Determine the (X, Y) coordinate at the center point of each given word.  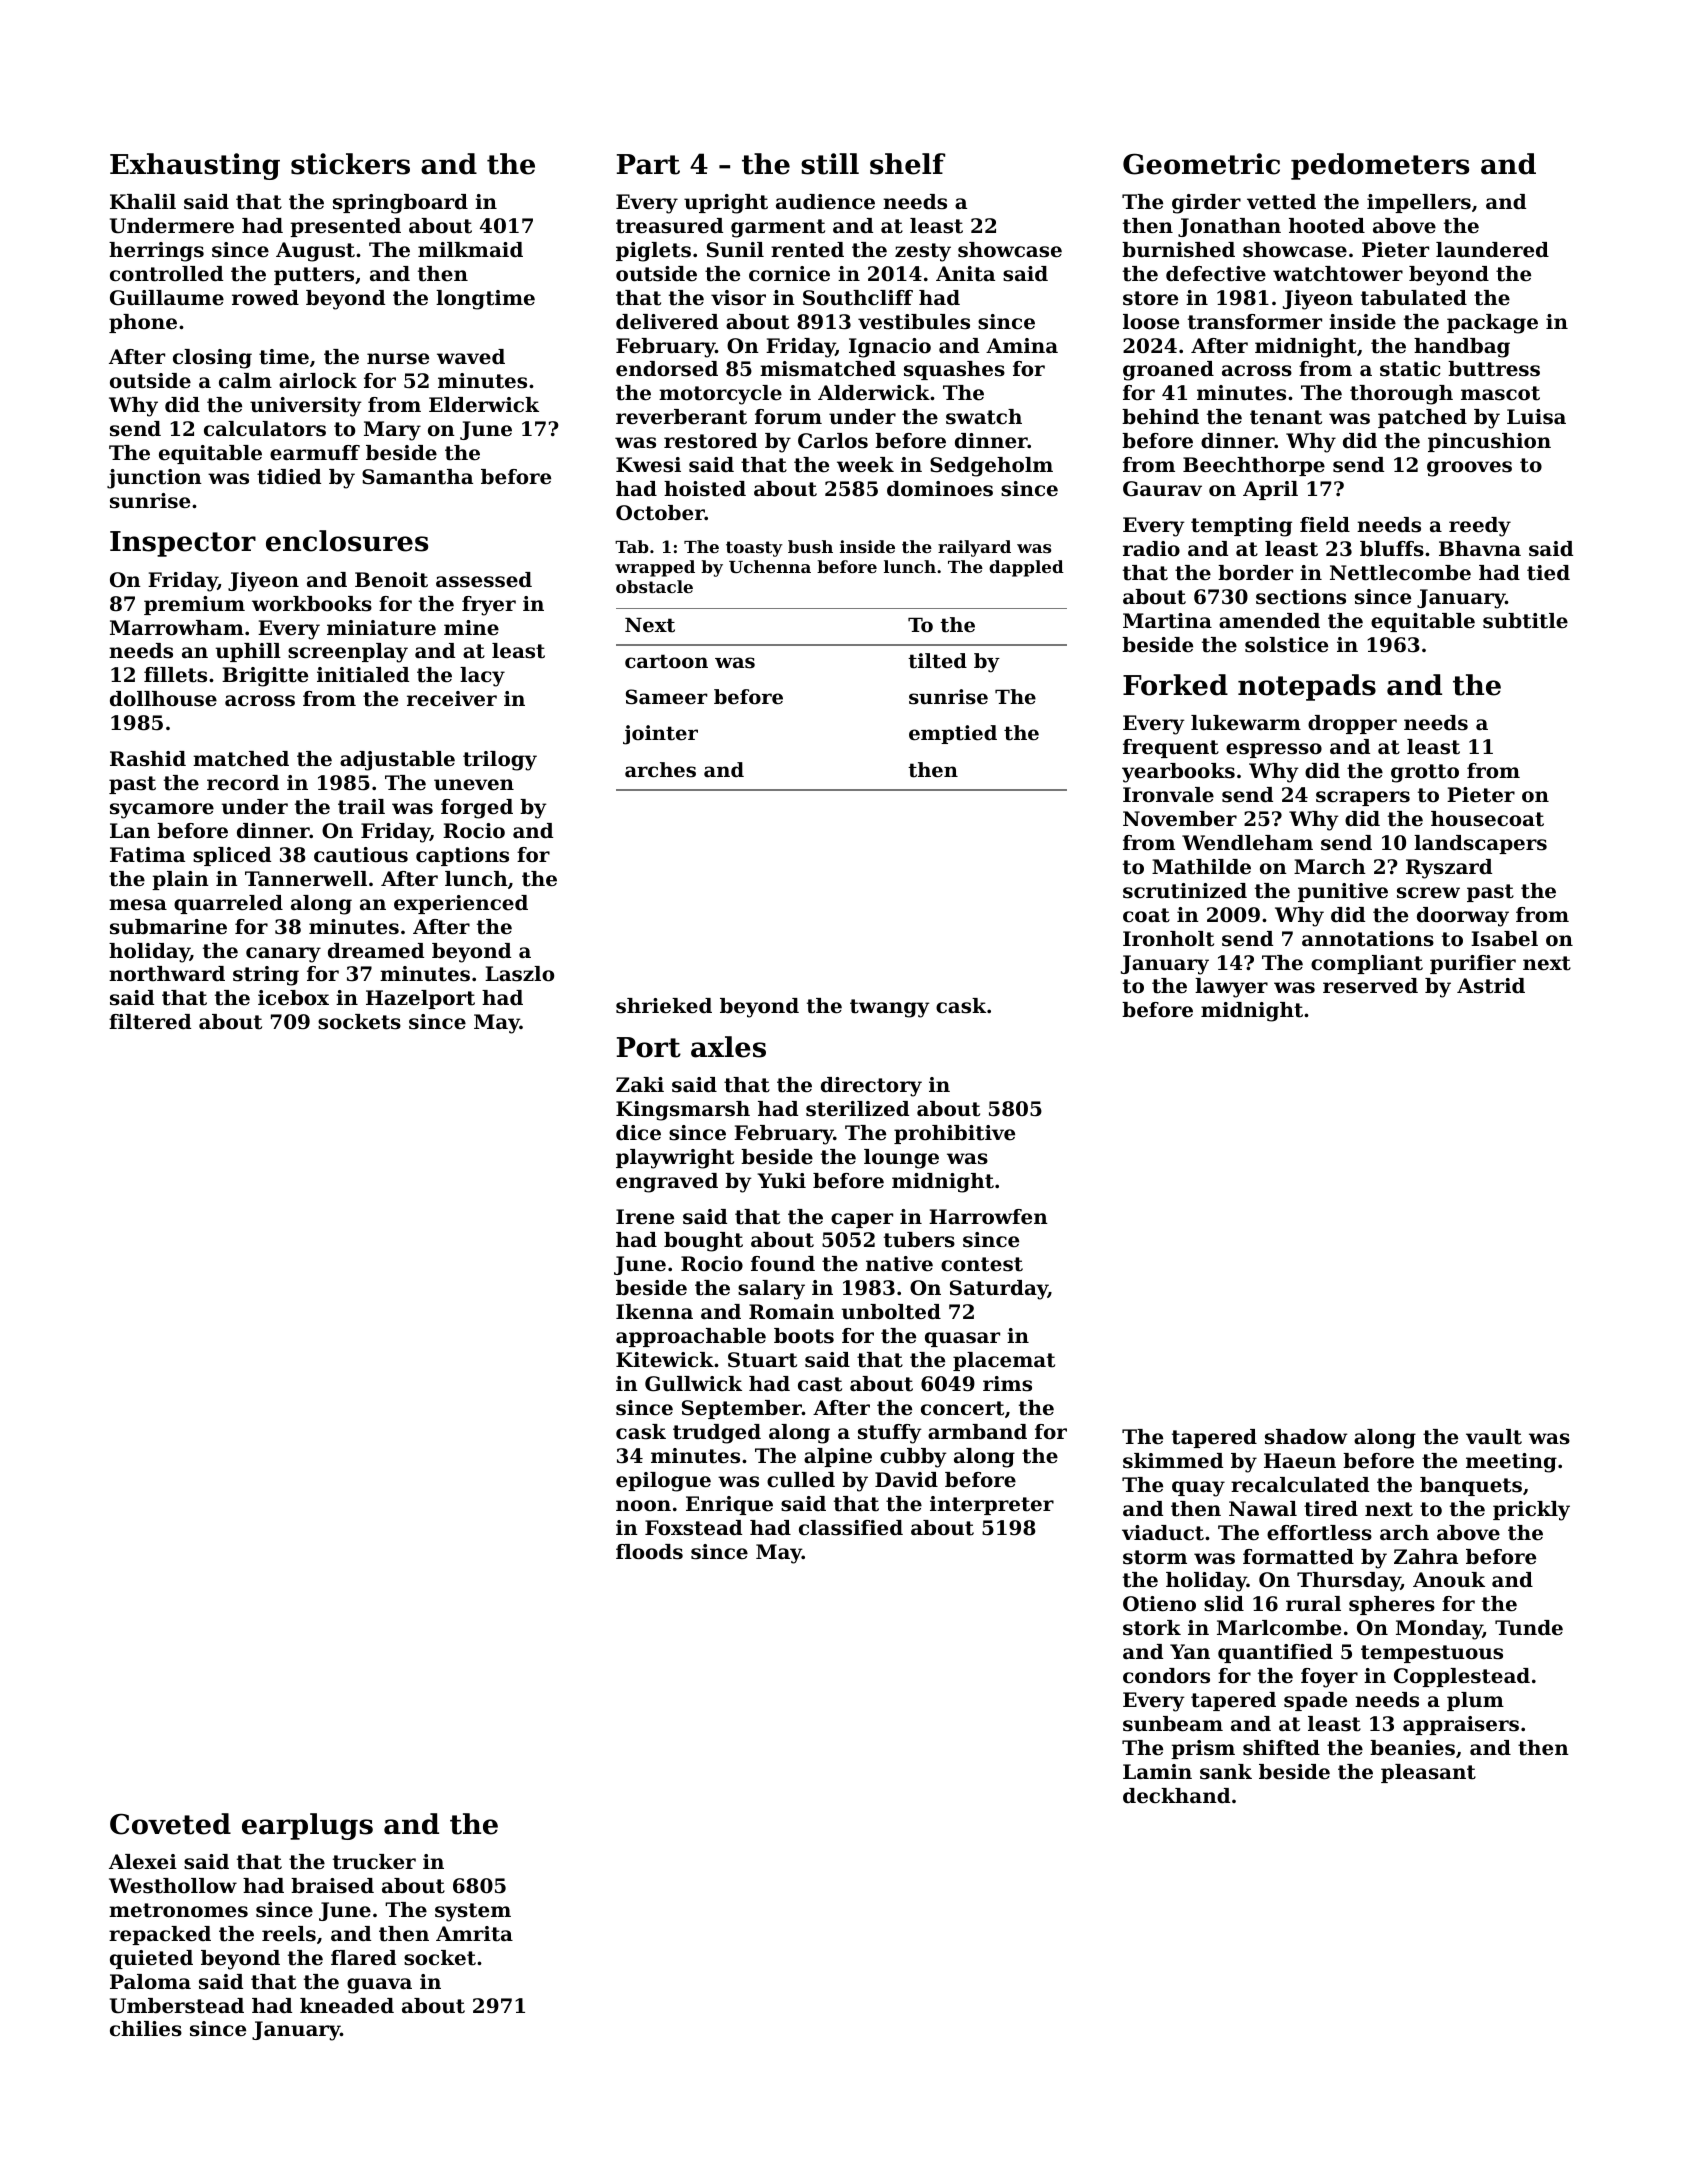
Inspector (183, 544)
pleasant (1428, 1773)
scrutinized (1185, 891)
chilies (146, 2029)
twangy (890, 1008)
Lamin (1157, 1772)
